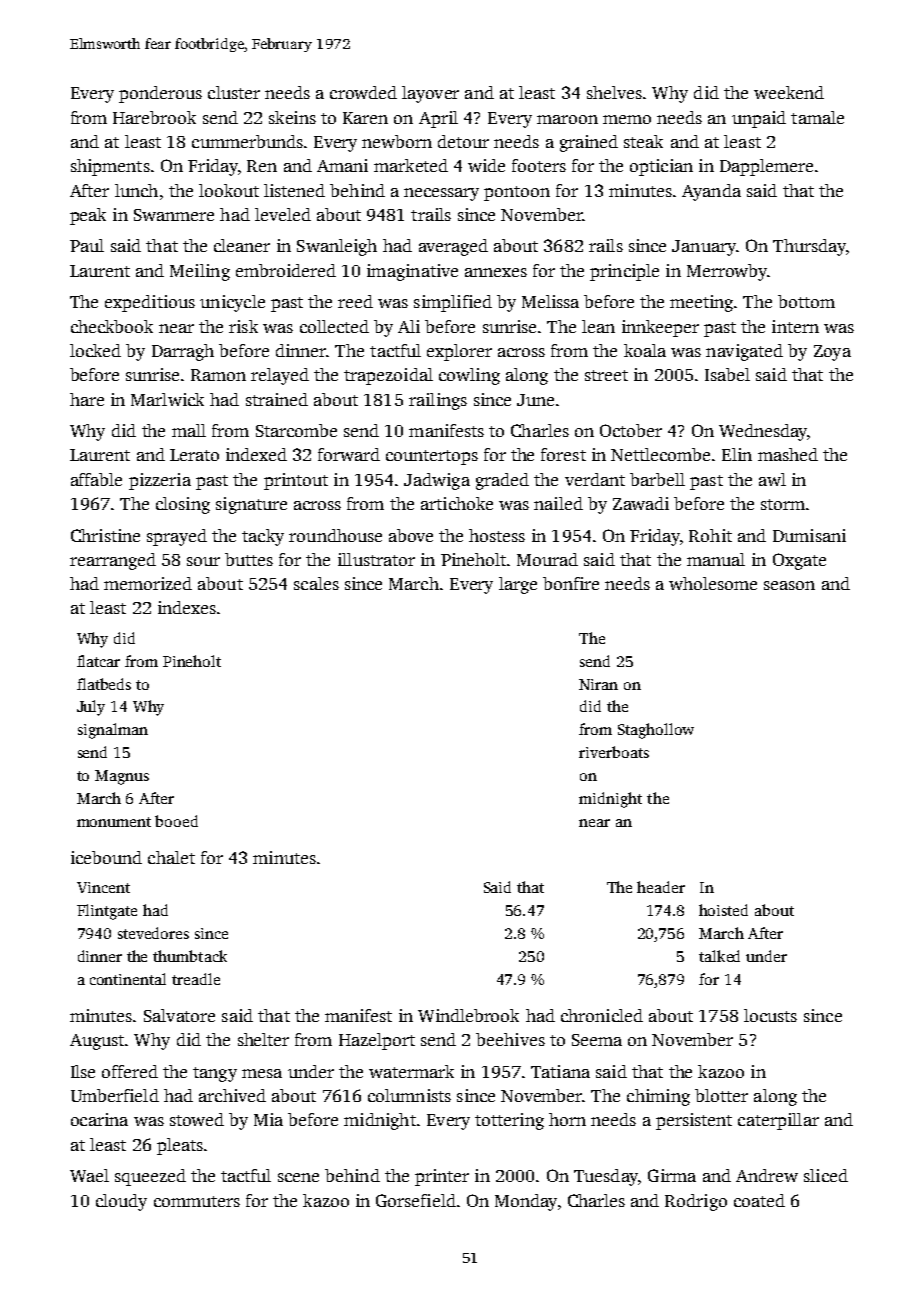  I want to click on June, so click(535, 400).
